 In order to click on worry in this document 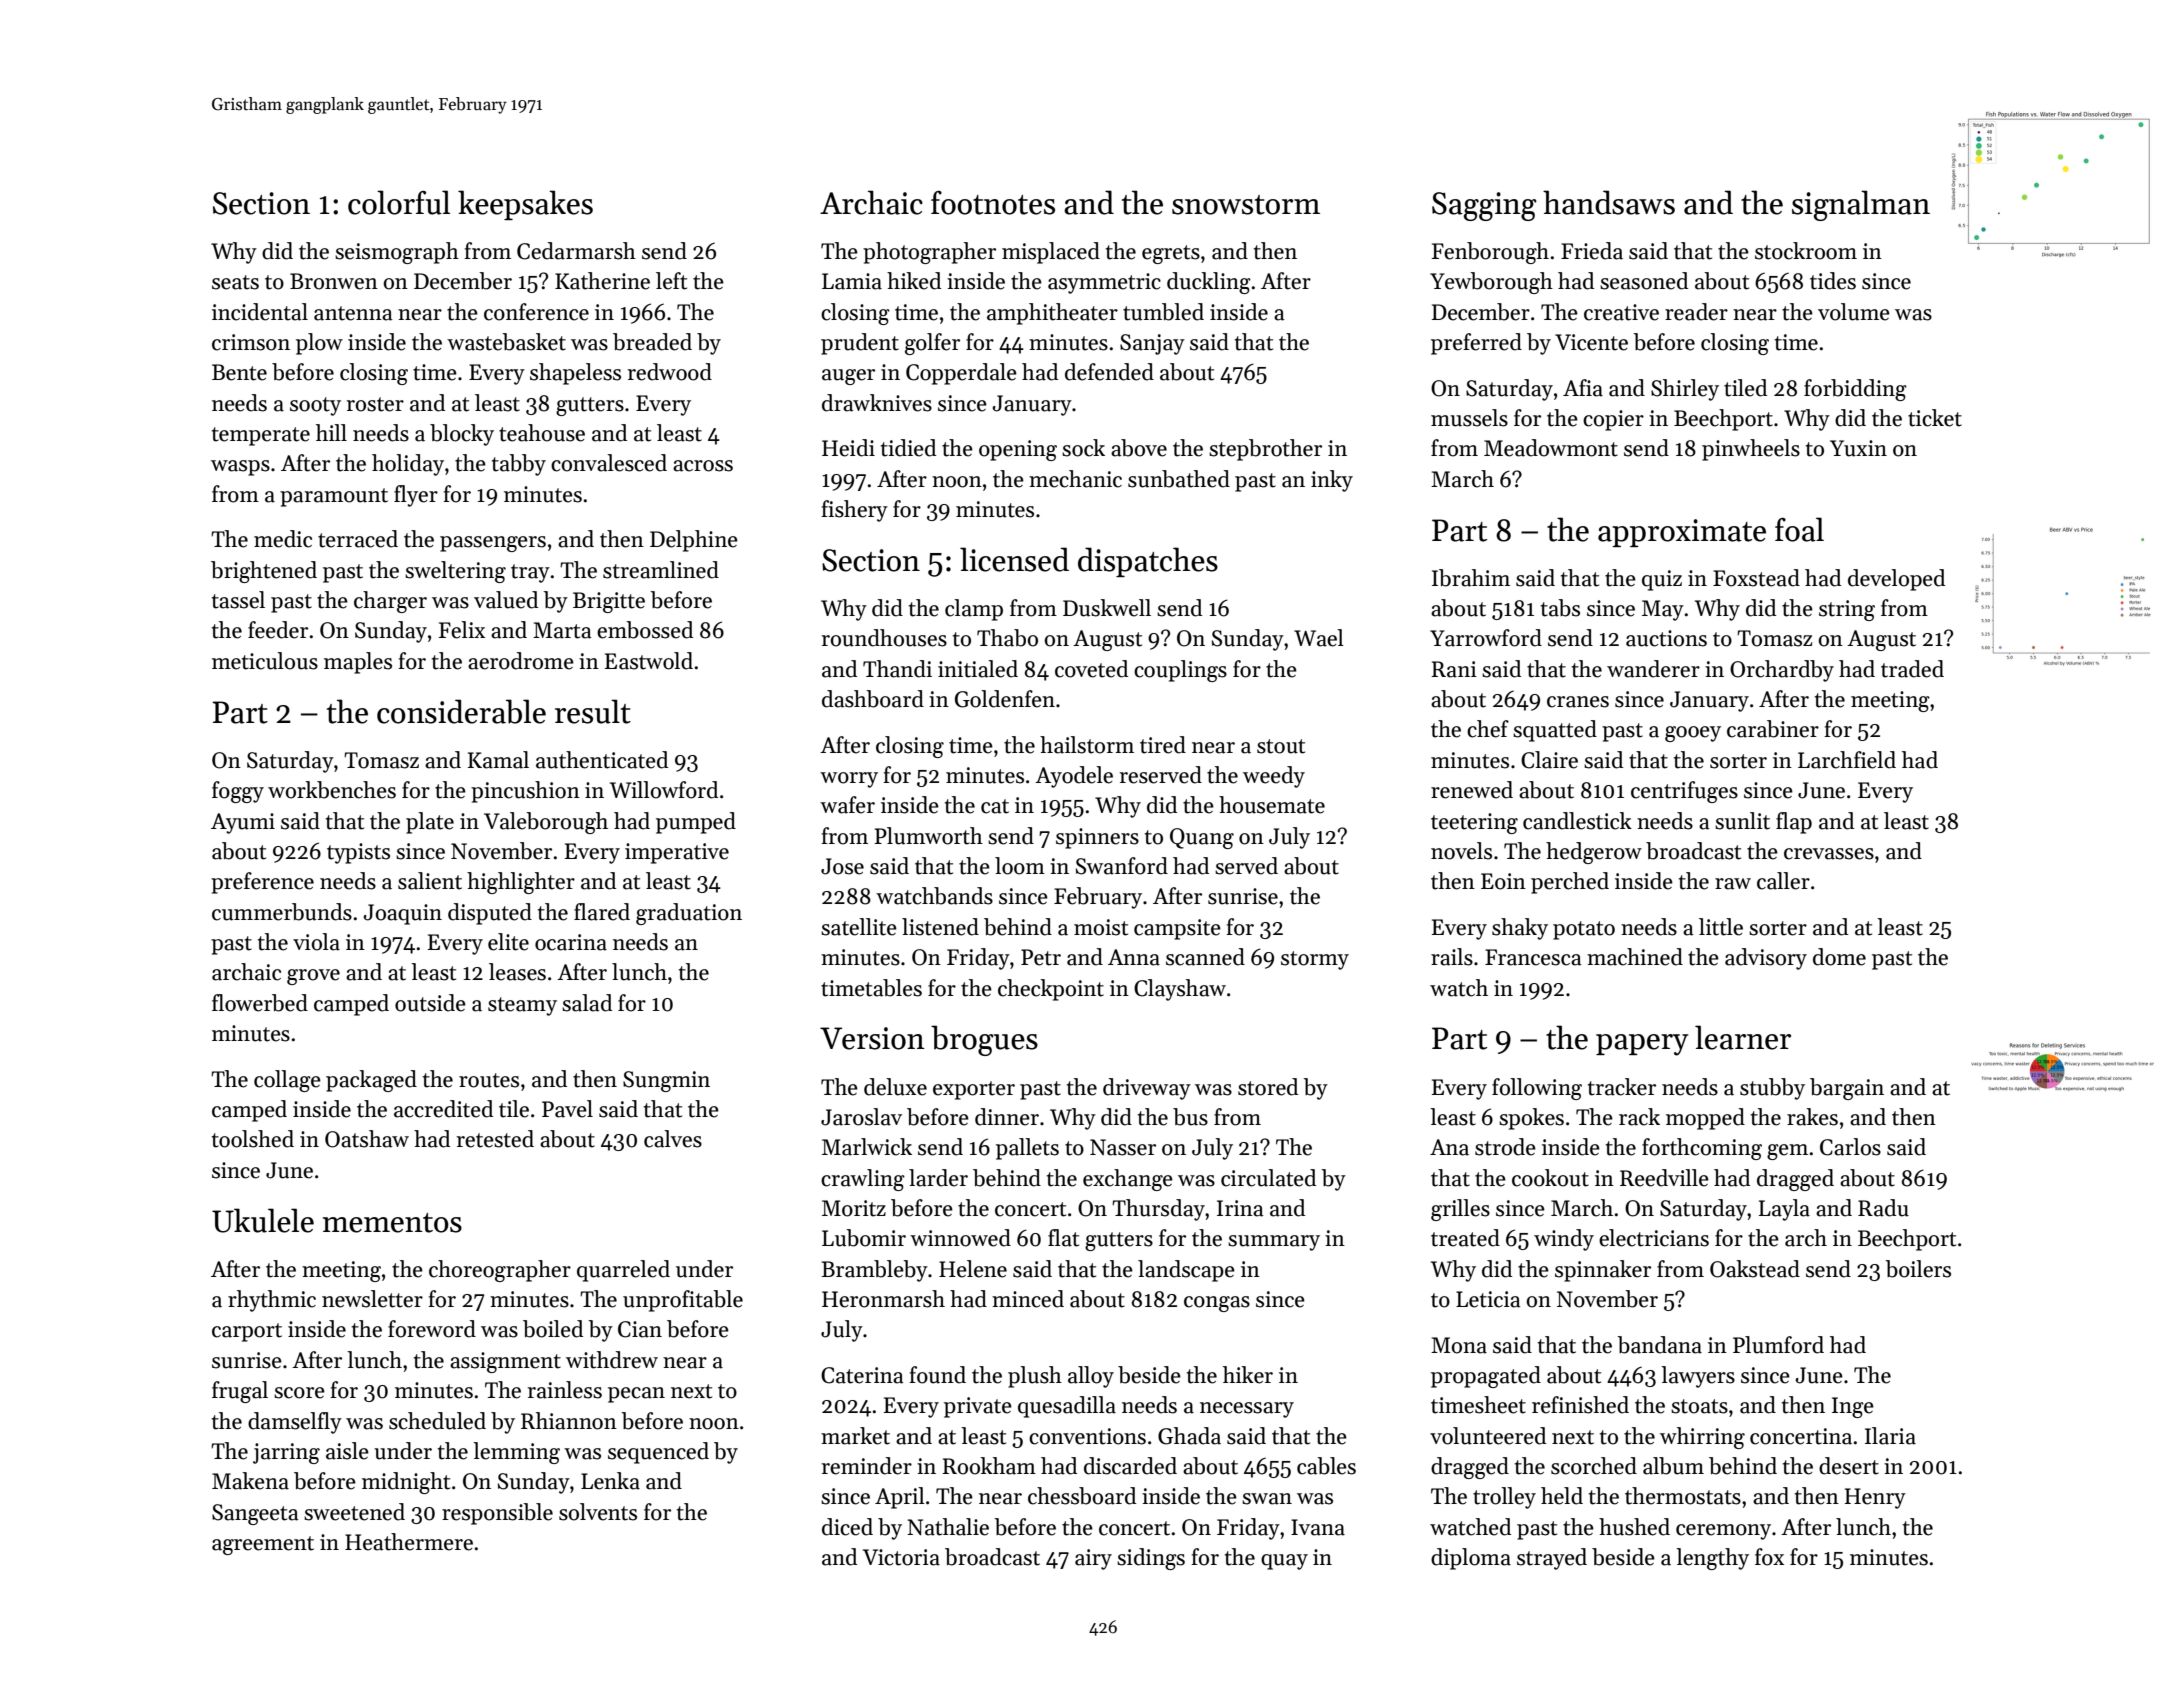, I will do `click(849, 780)`.
